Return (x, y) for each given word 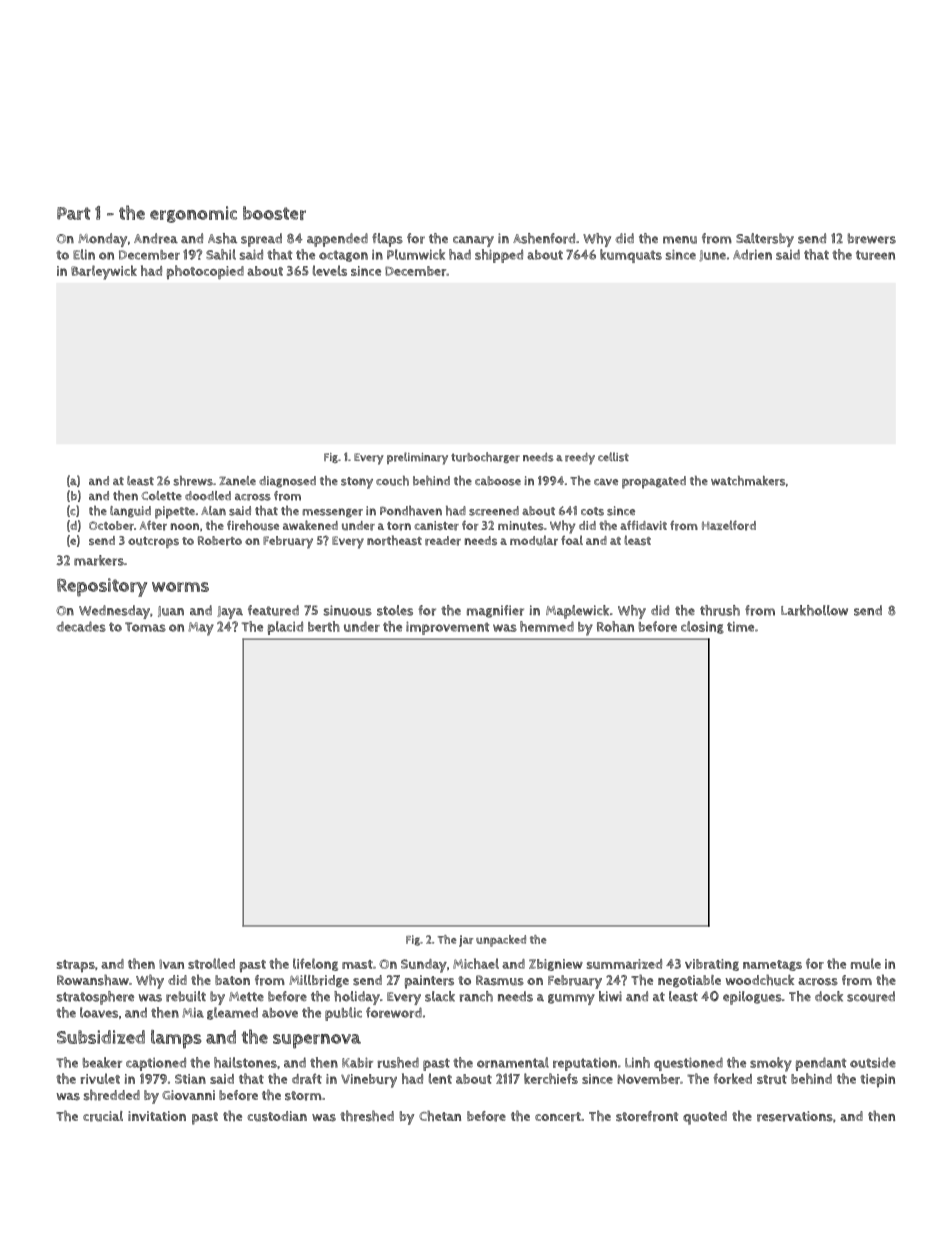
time (740, 626)
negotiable (689, 981)
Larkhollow (814, 610)
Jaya (230, 612)
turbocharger (485, 457)
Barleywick (104, 272)
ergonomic (193, 214)
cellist (613, 457)
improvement (447, 628)
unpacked (501, 941)
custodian (277, 1116)
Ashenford (544, 238)
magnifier (495, 611)
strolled (211, 963)
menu (680, 240)
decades (81, 626)
